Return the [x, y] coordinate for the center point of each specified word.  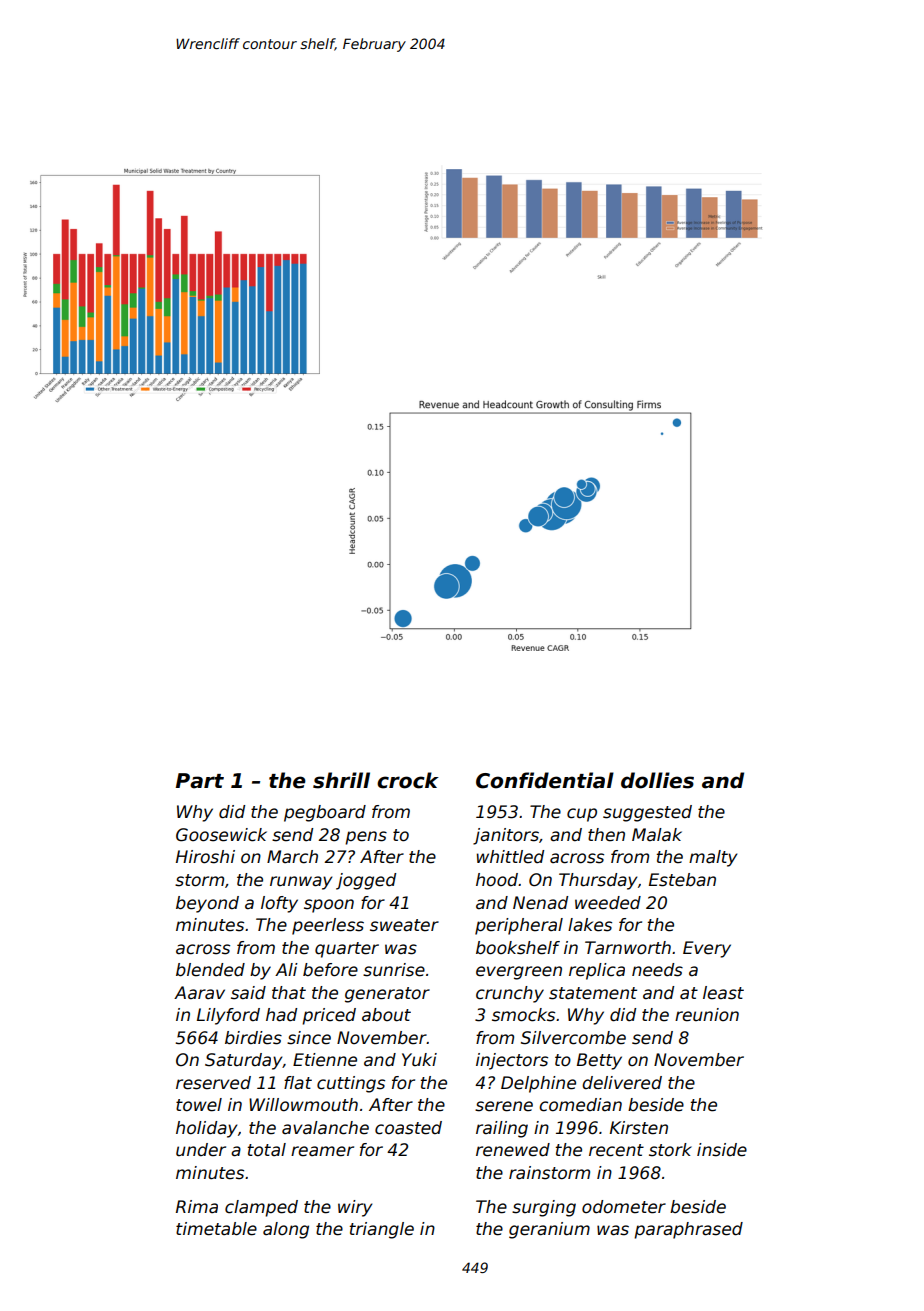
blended [210, 970]
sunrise [394, 970]
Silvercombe [573, 1038]
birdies [253, 1038]
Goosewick [221, 835]
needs [657, 970]
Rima [197, 1206]
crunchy [510, 994]
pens [366, 838]
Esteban [682, 880]
